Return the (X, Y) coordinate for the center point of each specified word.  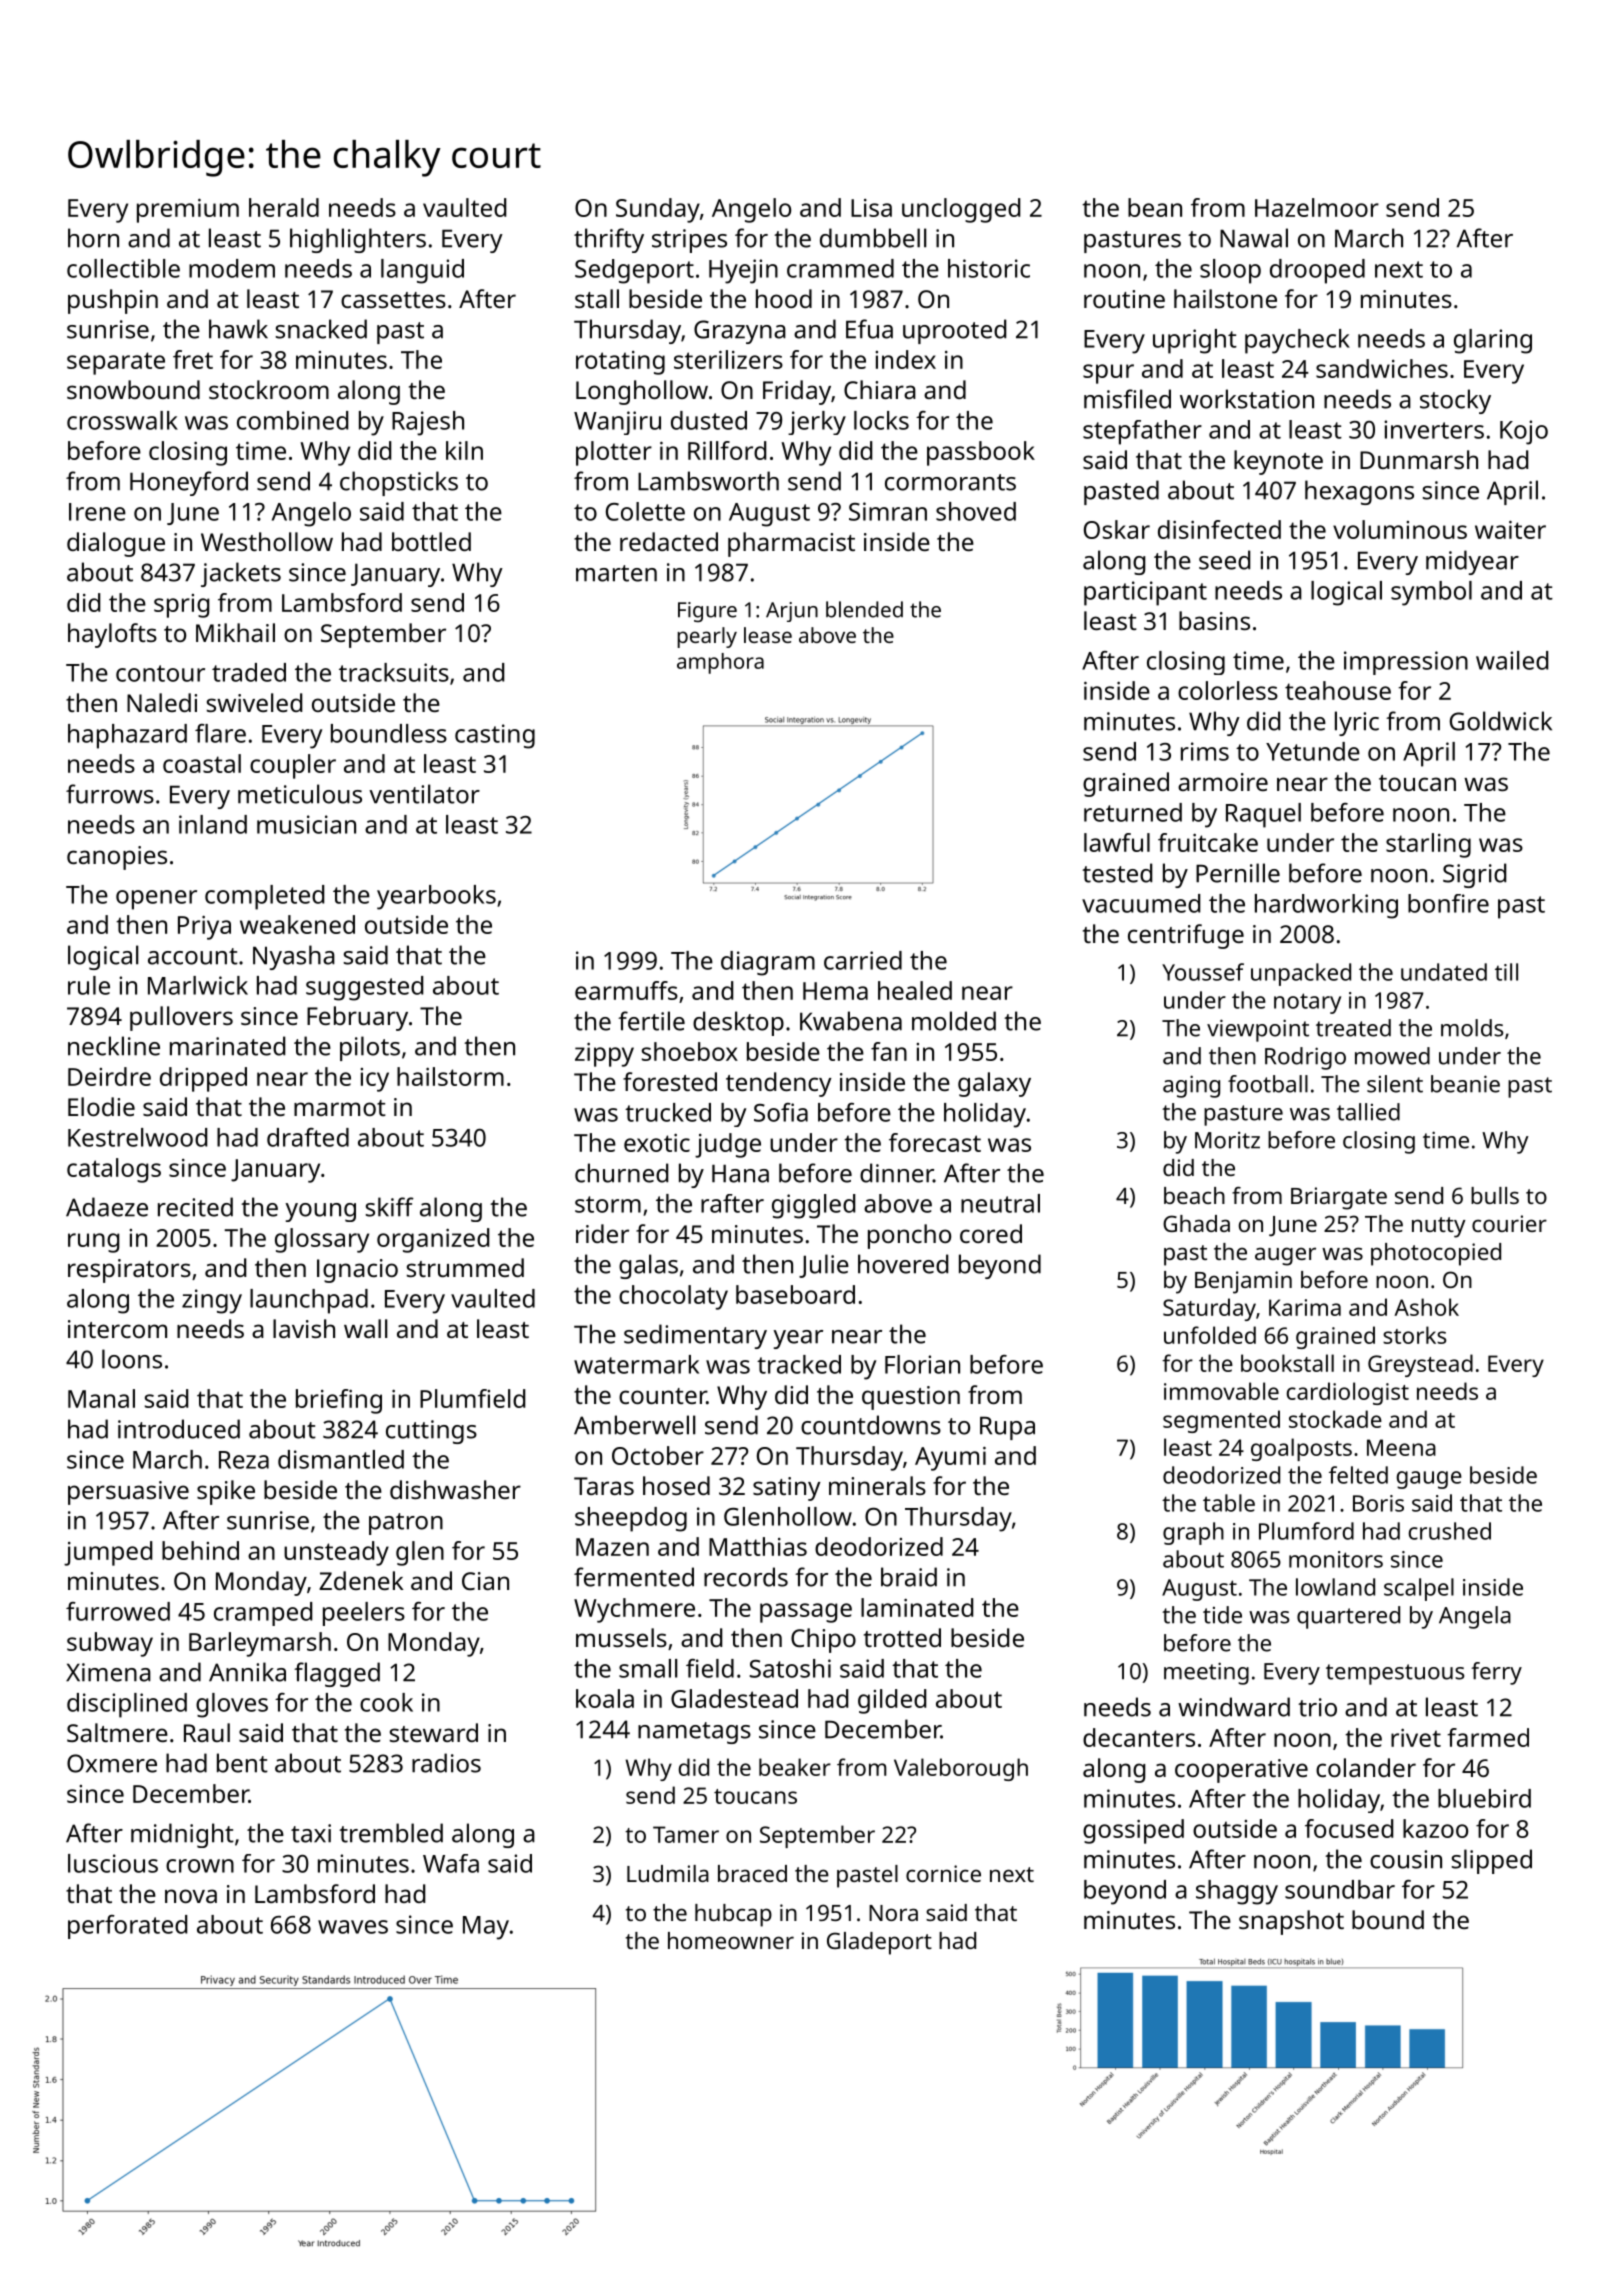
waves (353, 1927)
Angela (1475, 1617)
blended (864, 609)
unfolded (1210, 1335)
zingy (212, 1301)
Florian (922, 1364)
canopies (117, 858)
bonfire (1448, 903)
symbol (1431, 593)
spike (226, 1492)
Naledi (162, 702)
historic (989, 268)
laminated (917, 1607)
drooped (1317, 271)
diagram (768, 963)
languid (422, 271)
